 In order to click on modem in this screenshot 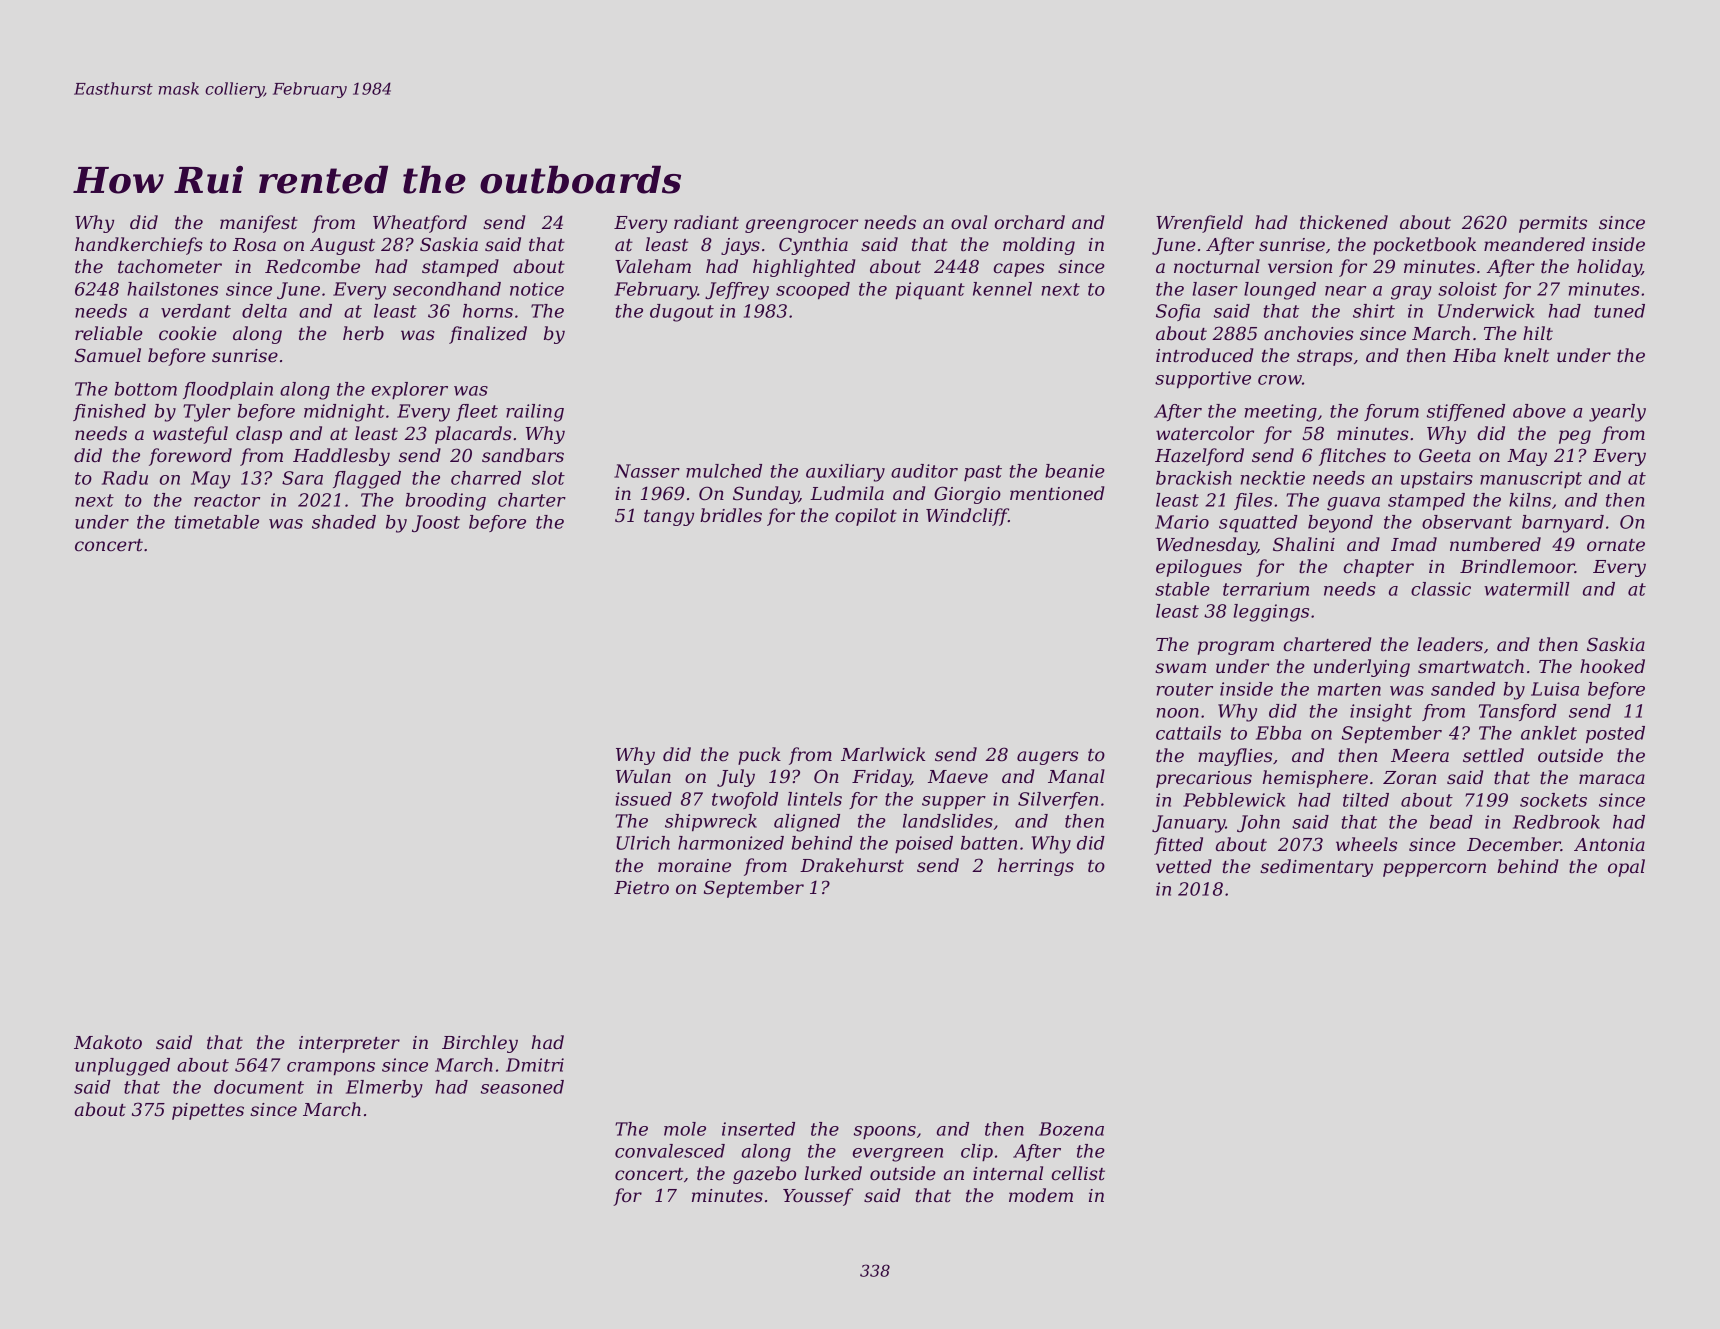, I will do `click(1041, 1195)`.
